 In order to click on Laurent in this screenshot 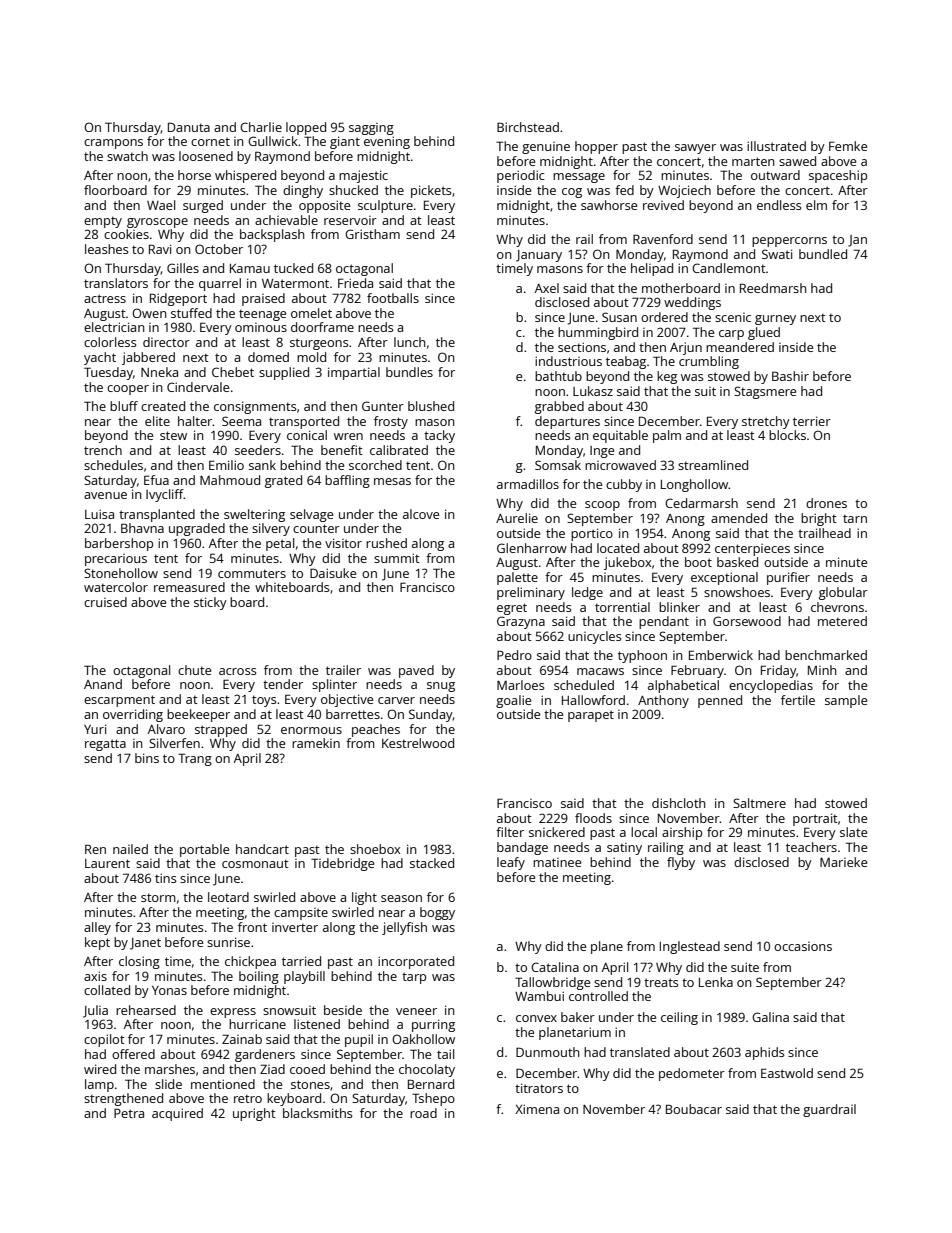, I will do `click(107, 863)`.
